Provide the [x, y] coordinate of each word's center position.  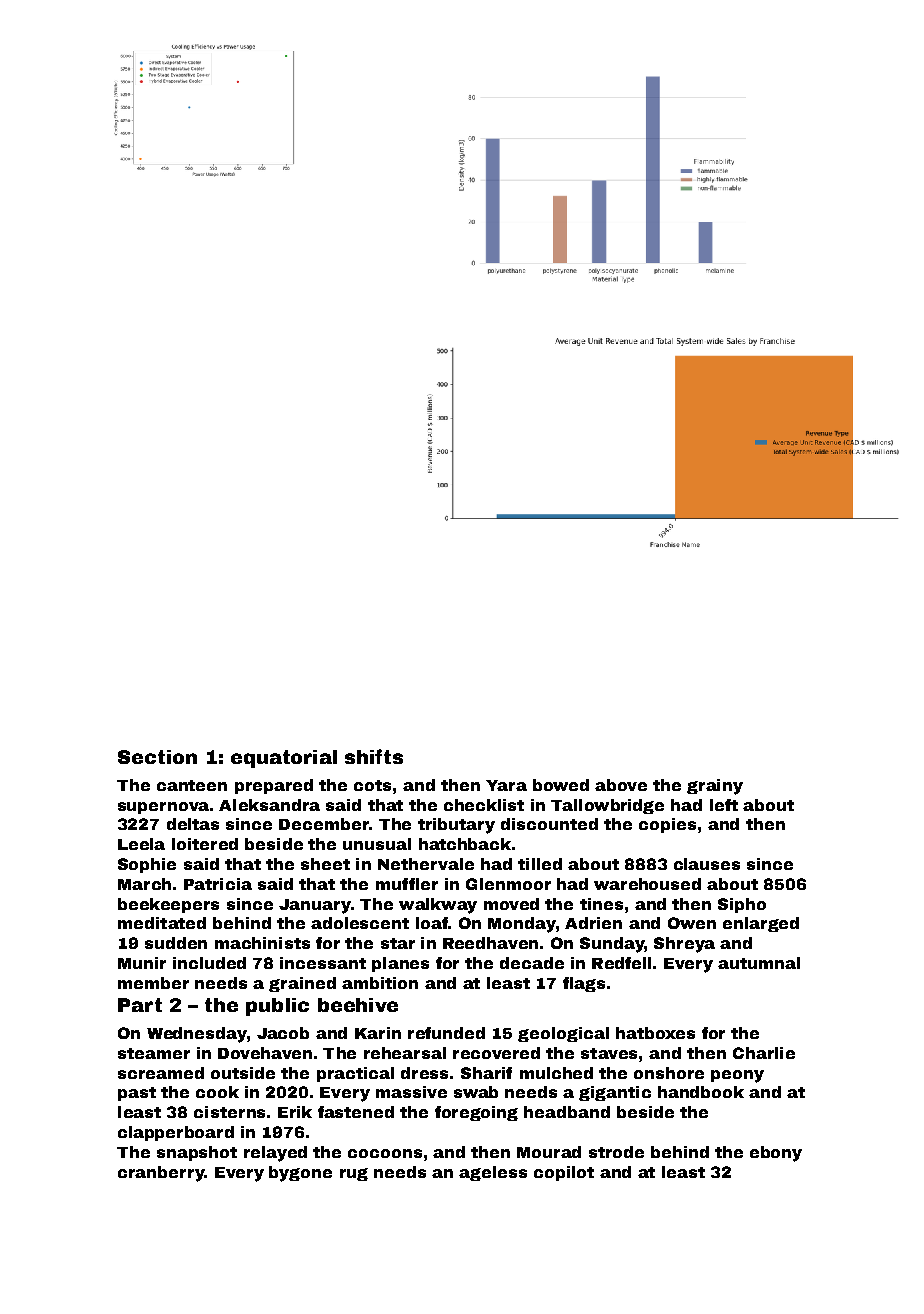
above [621, 785]
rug [354, 1174]
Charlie [764, 1053]
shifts [374, 756]
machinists [262, 943]
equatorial [284, 759]
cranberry [161, 1174]
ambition [380, 983]
